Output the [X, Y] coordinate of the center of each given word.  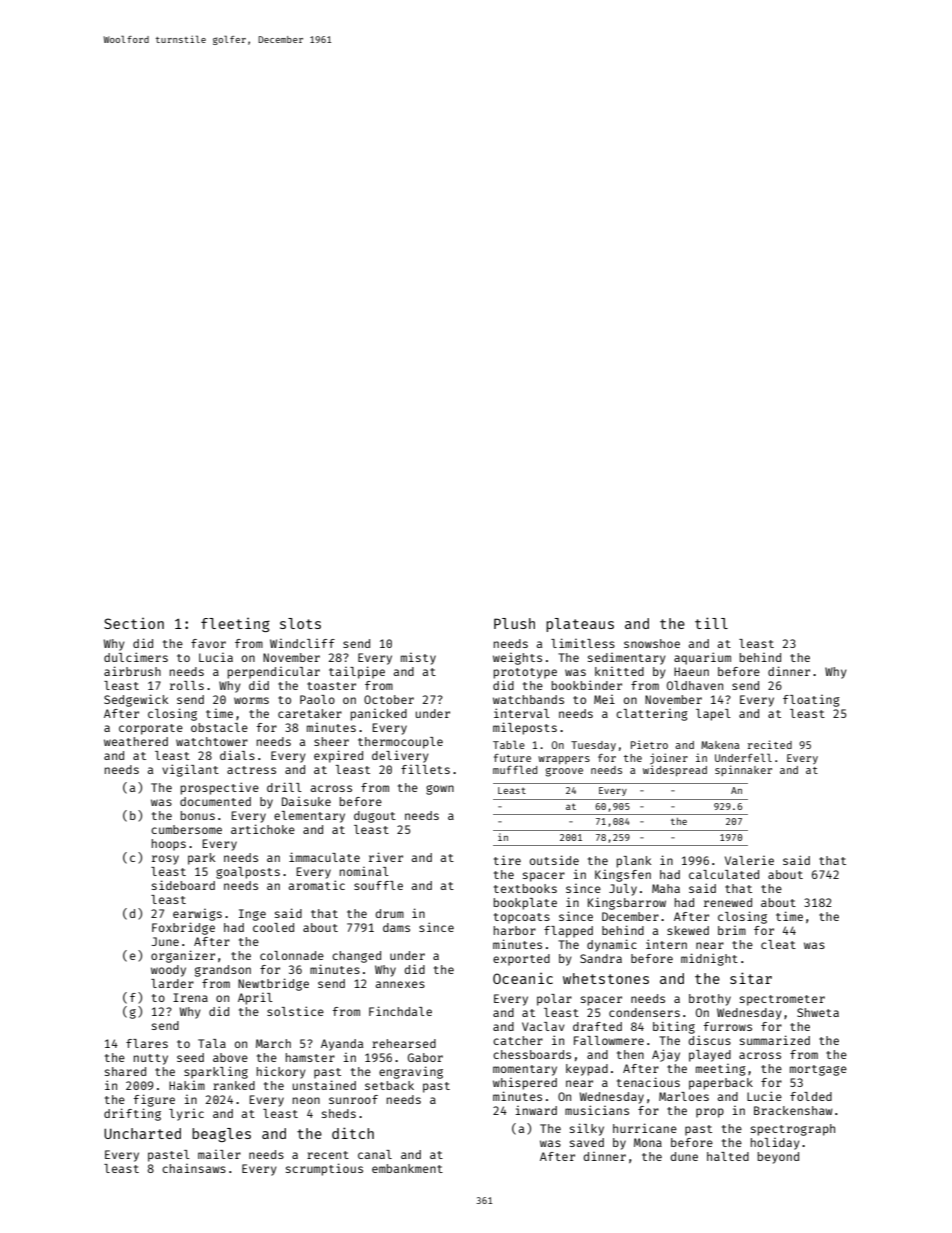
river [386, 857]
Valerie [749, 860]
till [711, 623]
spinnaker [743, 770]
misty [418, 659]
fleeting [235, 625]
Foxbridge [183, 928]
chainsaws [194, 1168]
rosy [165, 860]
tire [507, 860]
